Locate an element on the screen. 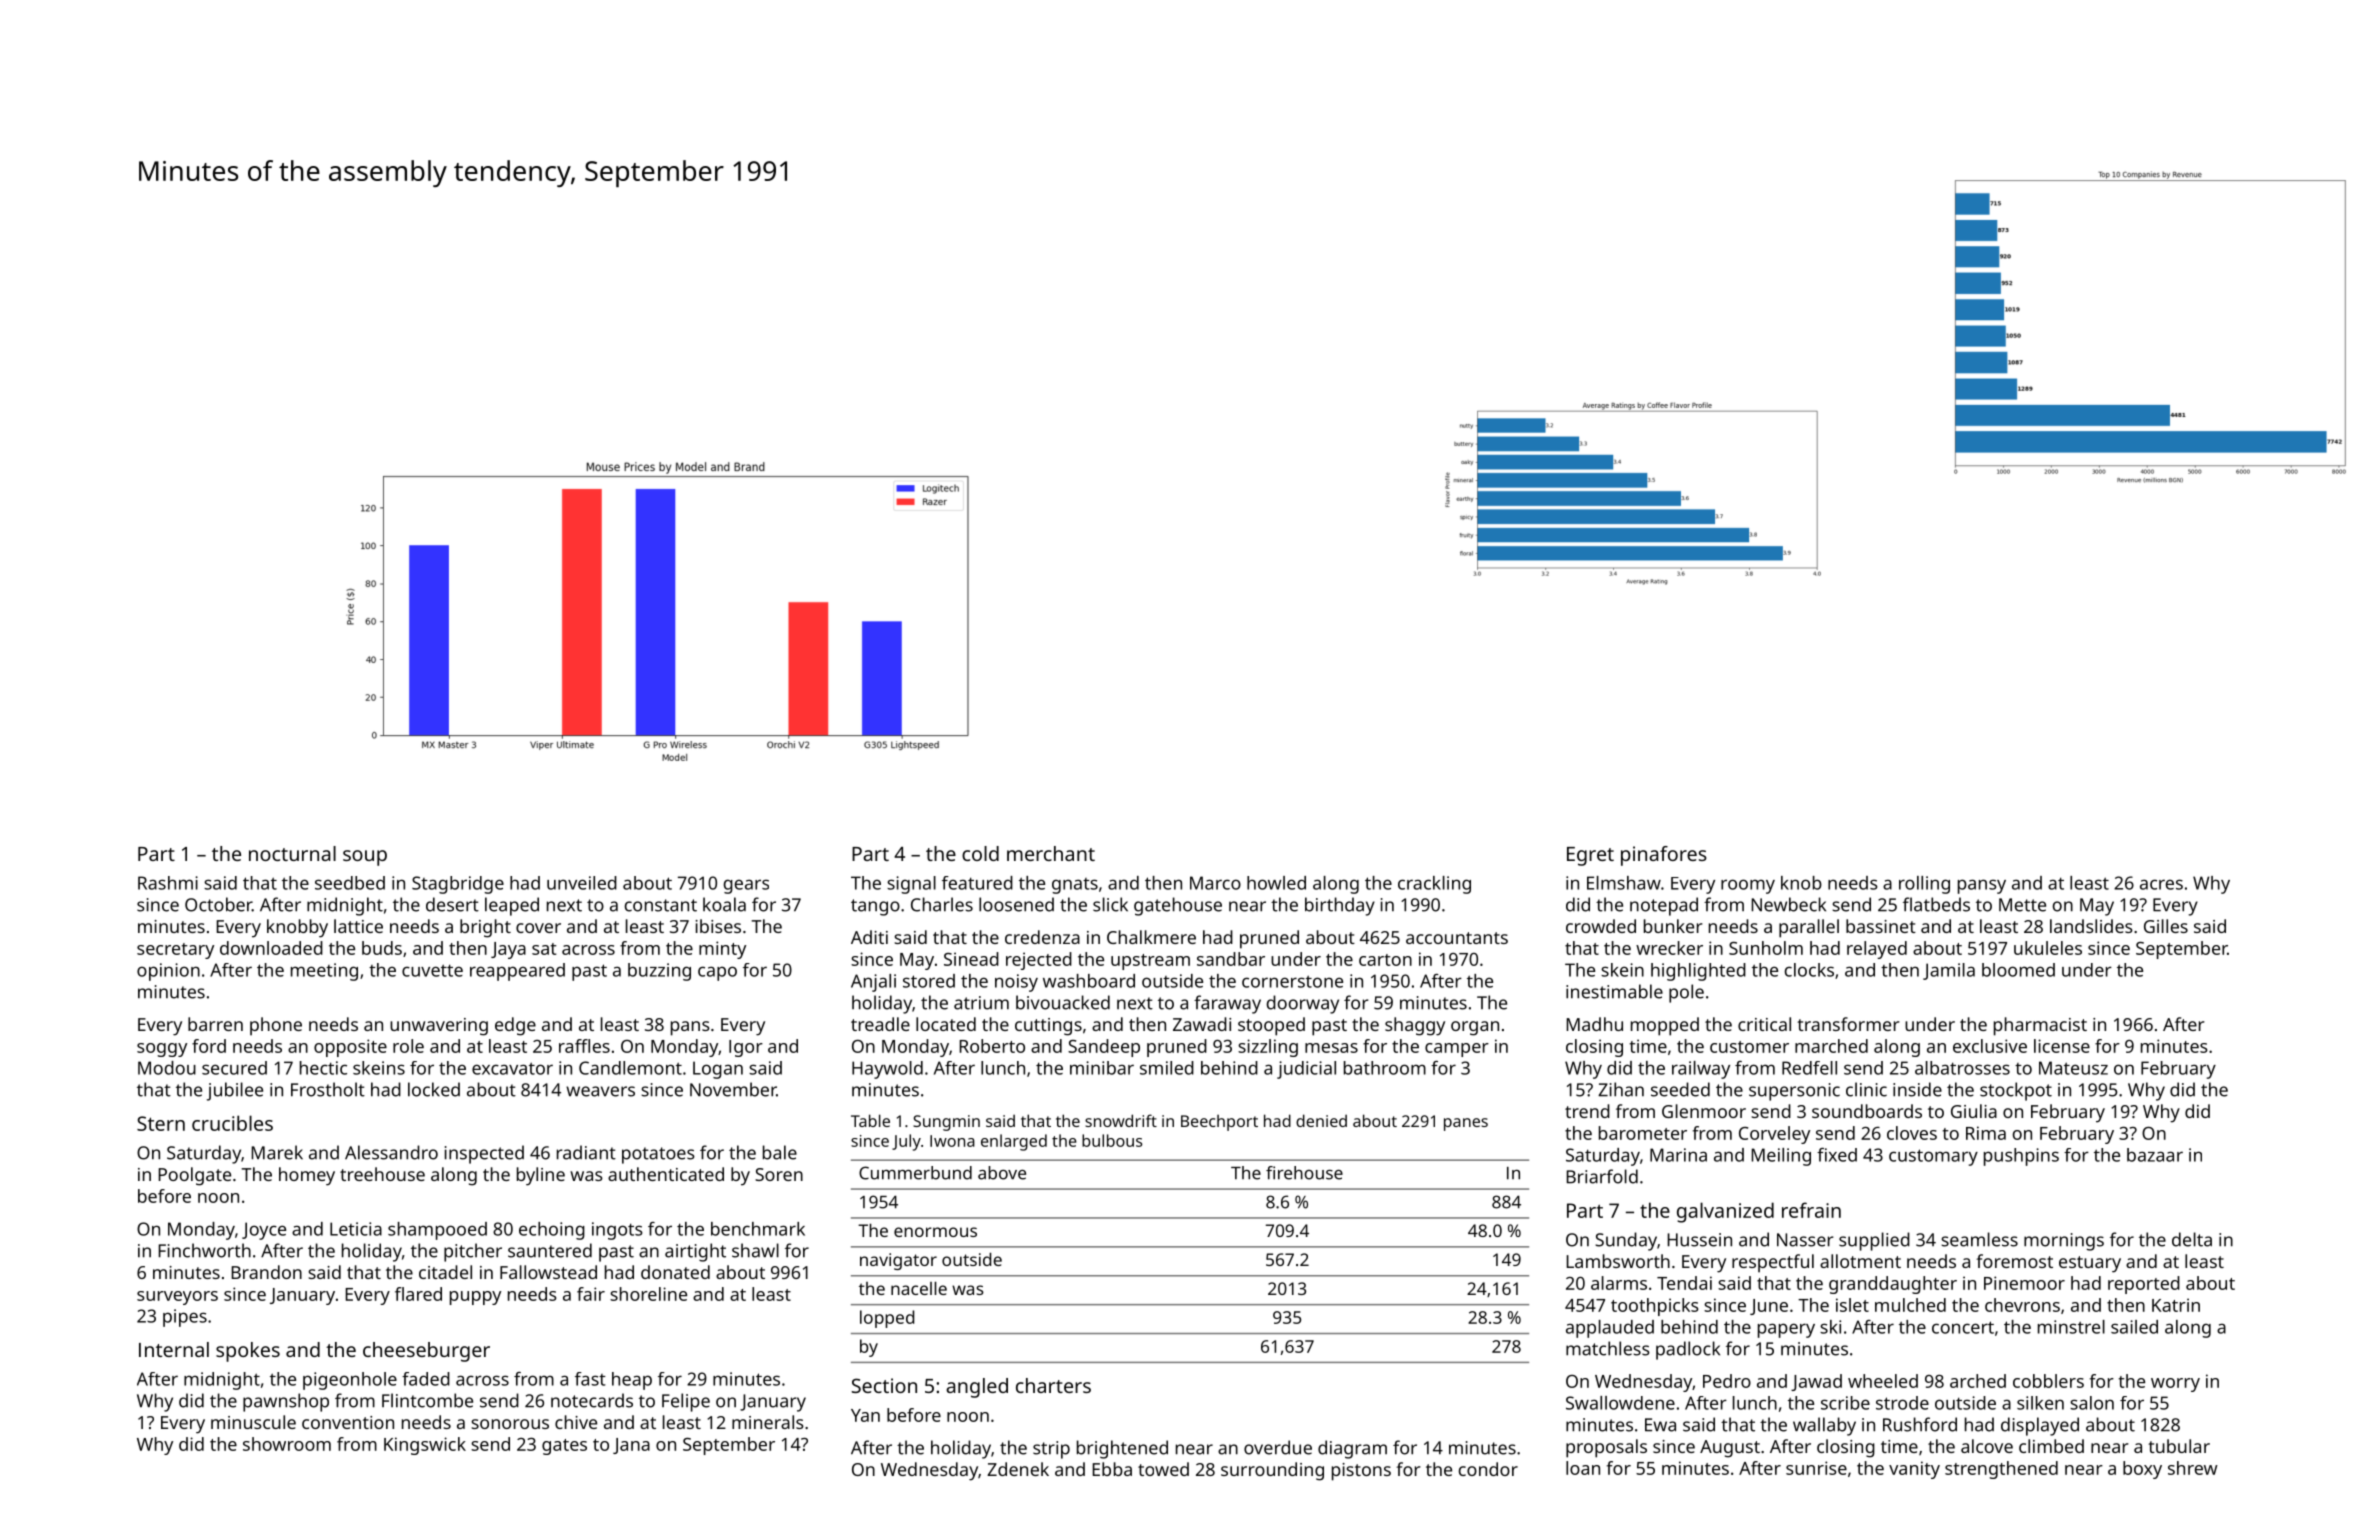  Frostholt is located at coordinates (328, 1089).
